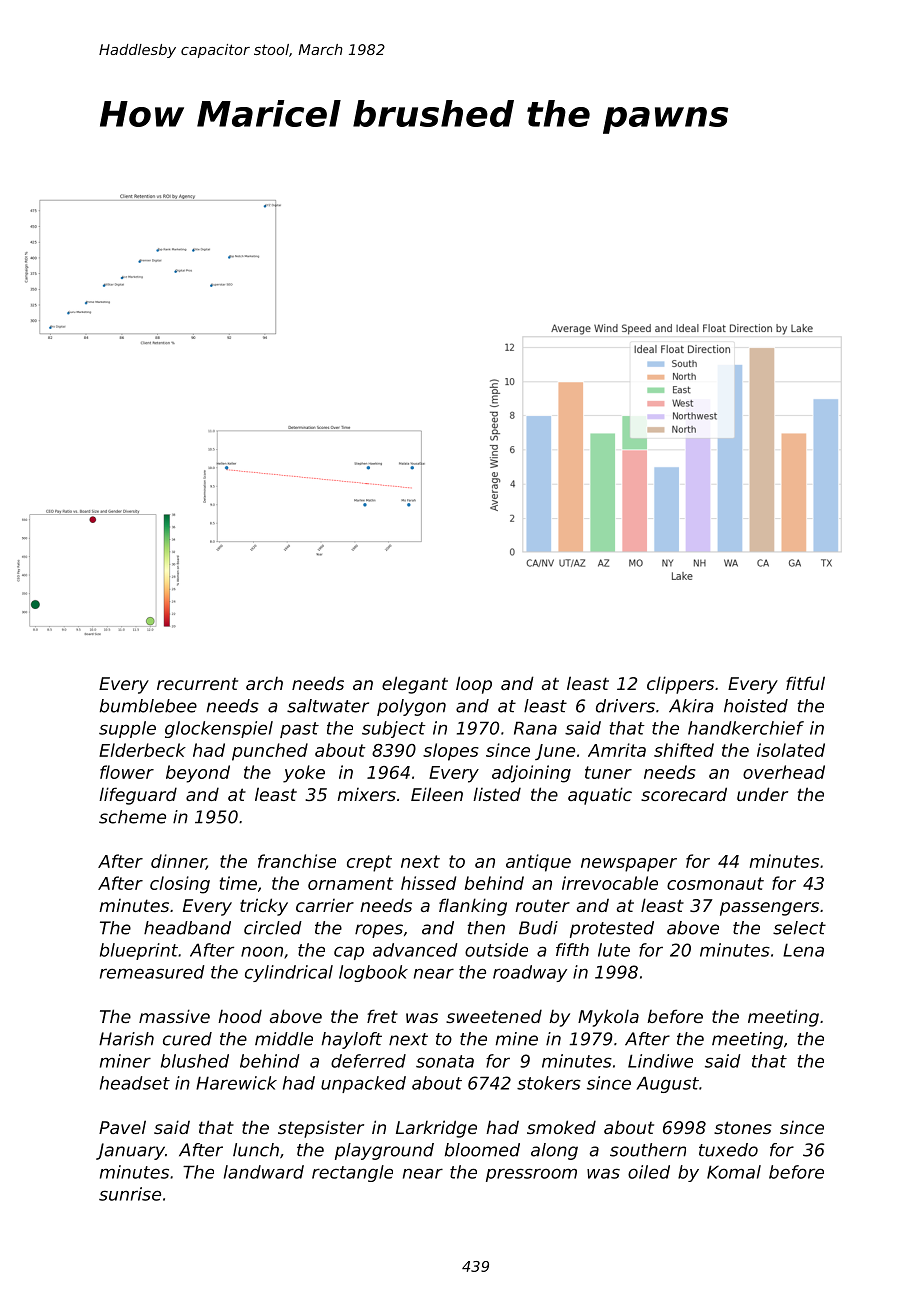 The height and width of the screenshot is (1308, 924). I want to click on Akira, so click(691, 706).
